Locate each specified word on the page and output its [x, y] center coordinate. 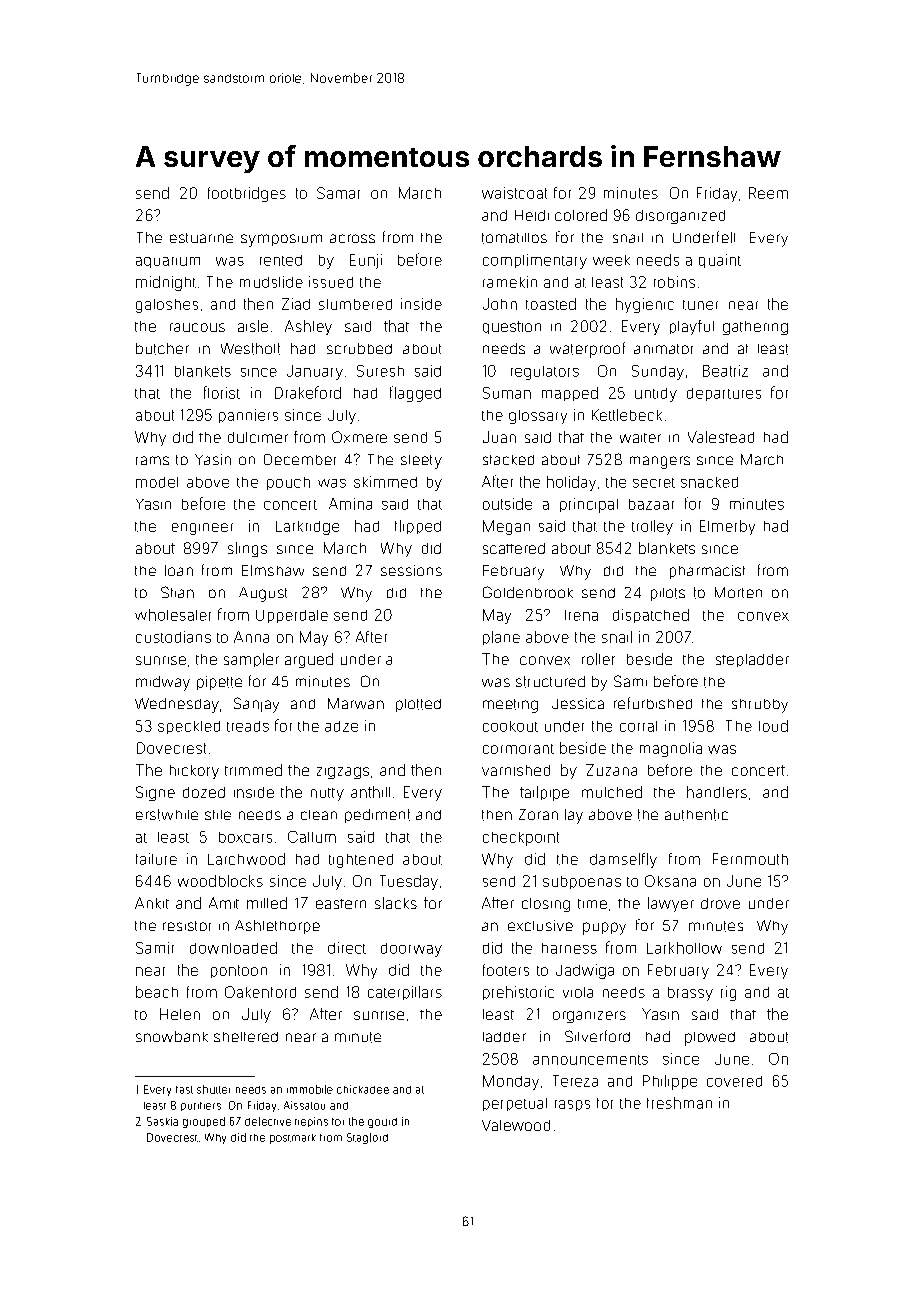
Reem [768, 193]
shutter [213, 1089]
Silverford [597, 1036]
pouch [288, 483]
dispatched [651, 616]
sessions [411, 570]
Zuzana [611, 770]
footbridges [247, 194]
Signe [155, 793]
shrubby [760, 706]
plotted [418, 705]
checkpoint [521, 839]
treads [248, 726]
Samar [338, 193]
